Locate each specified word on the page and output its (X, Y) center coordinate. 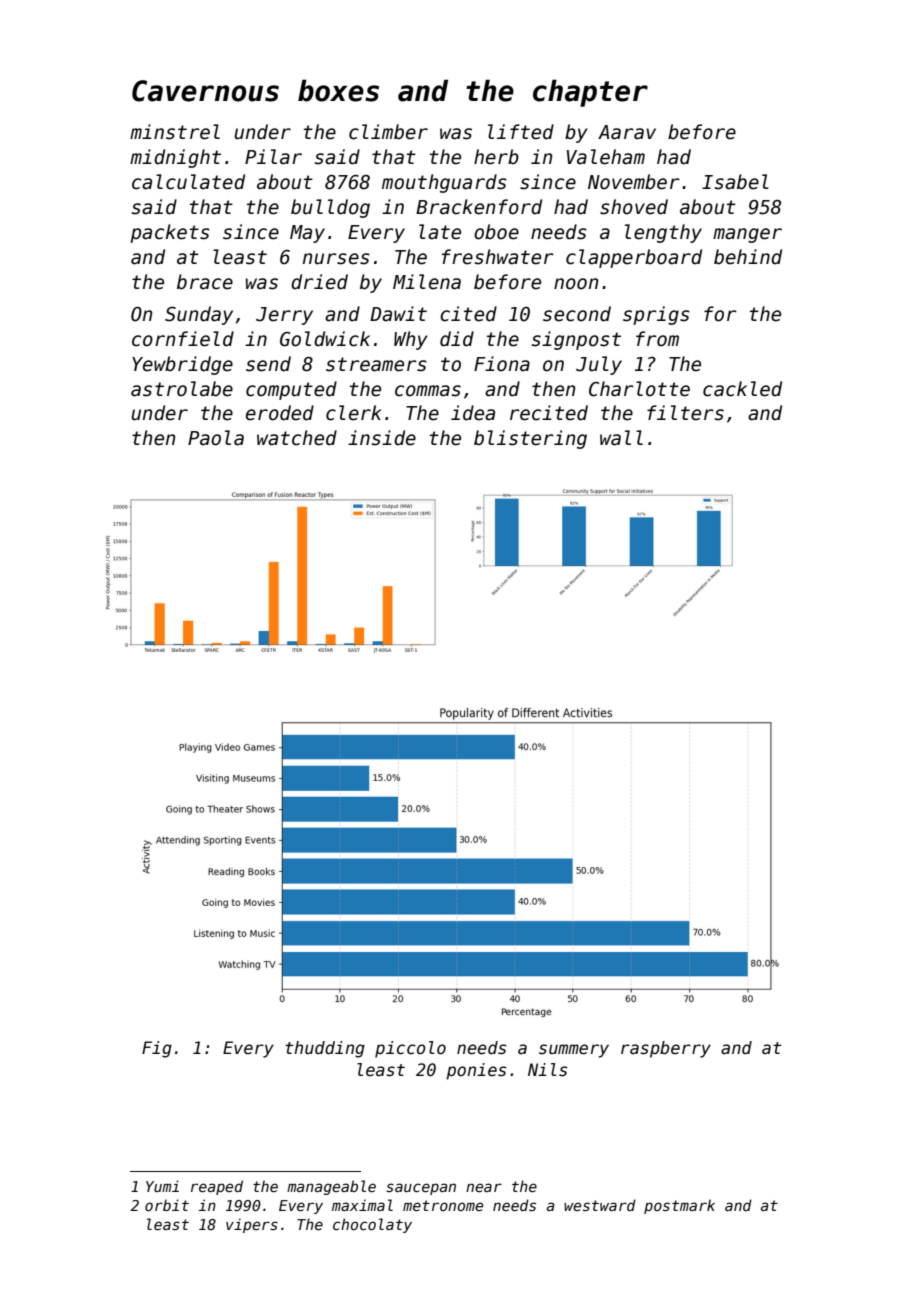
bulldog (330, 208)
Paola (216, 438)
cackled (742, 389)
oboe (496, 232)
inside (382, 438)
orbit (167, 1205)
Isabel (735, 182)
